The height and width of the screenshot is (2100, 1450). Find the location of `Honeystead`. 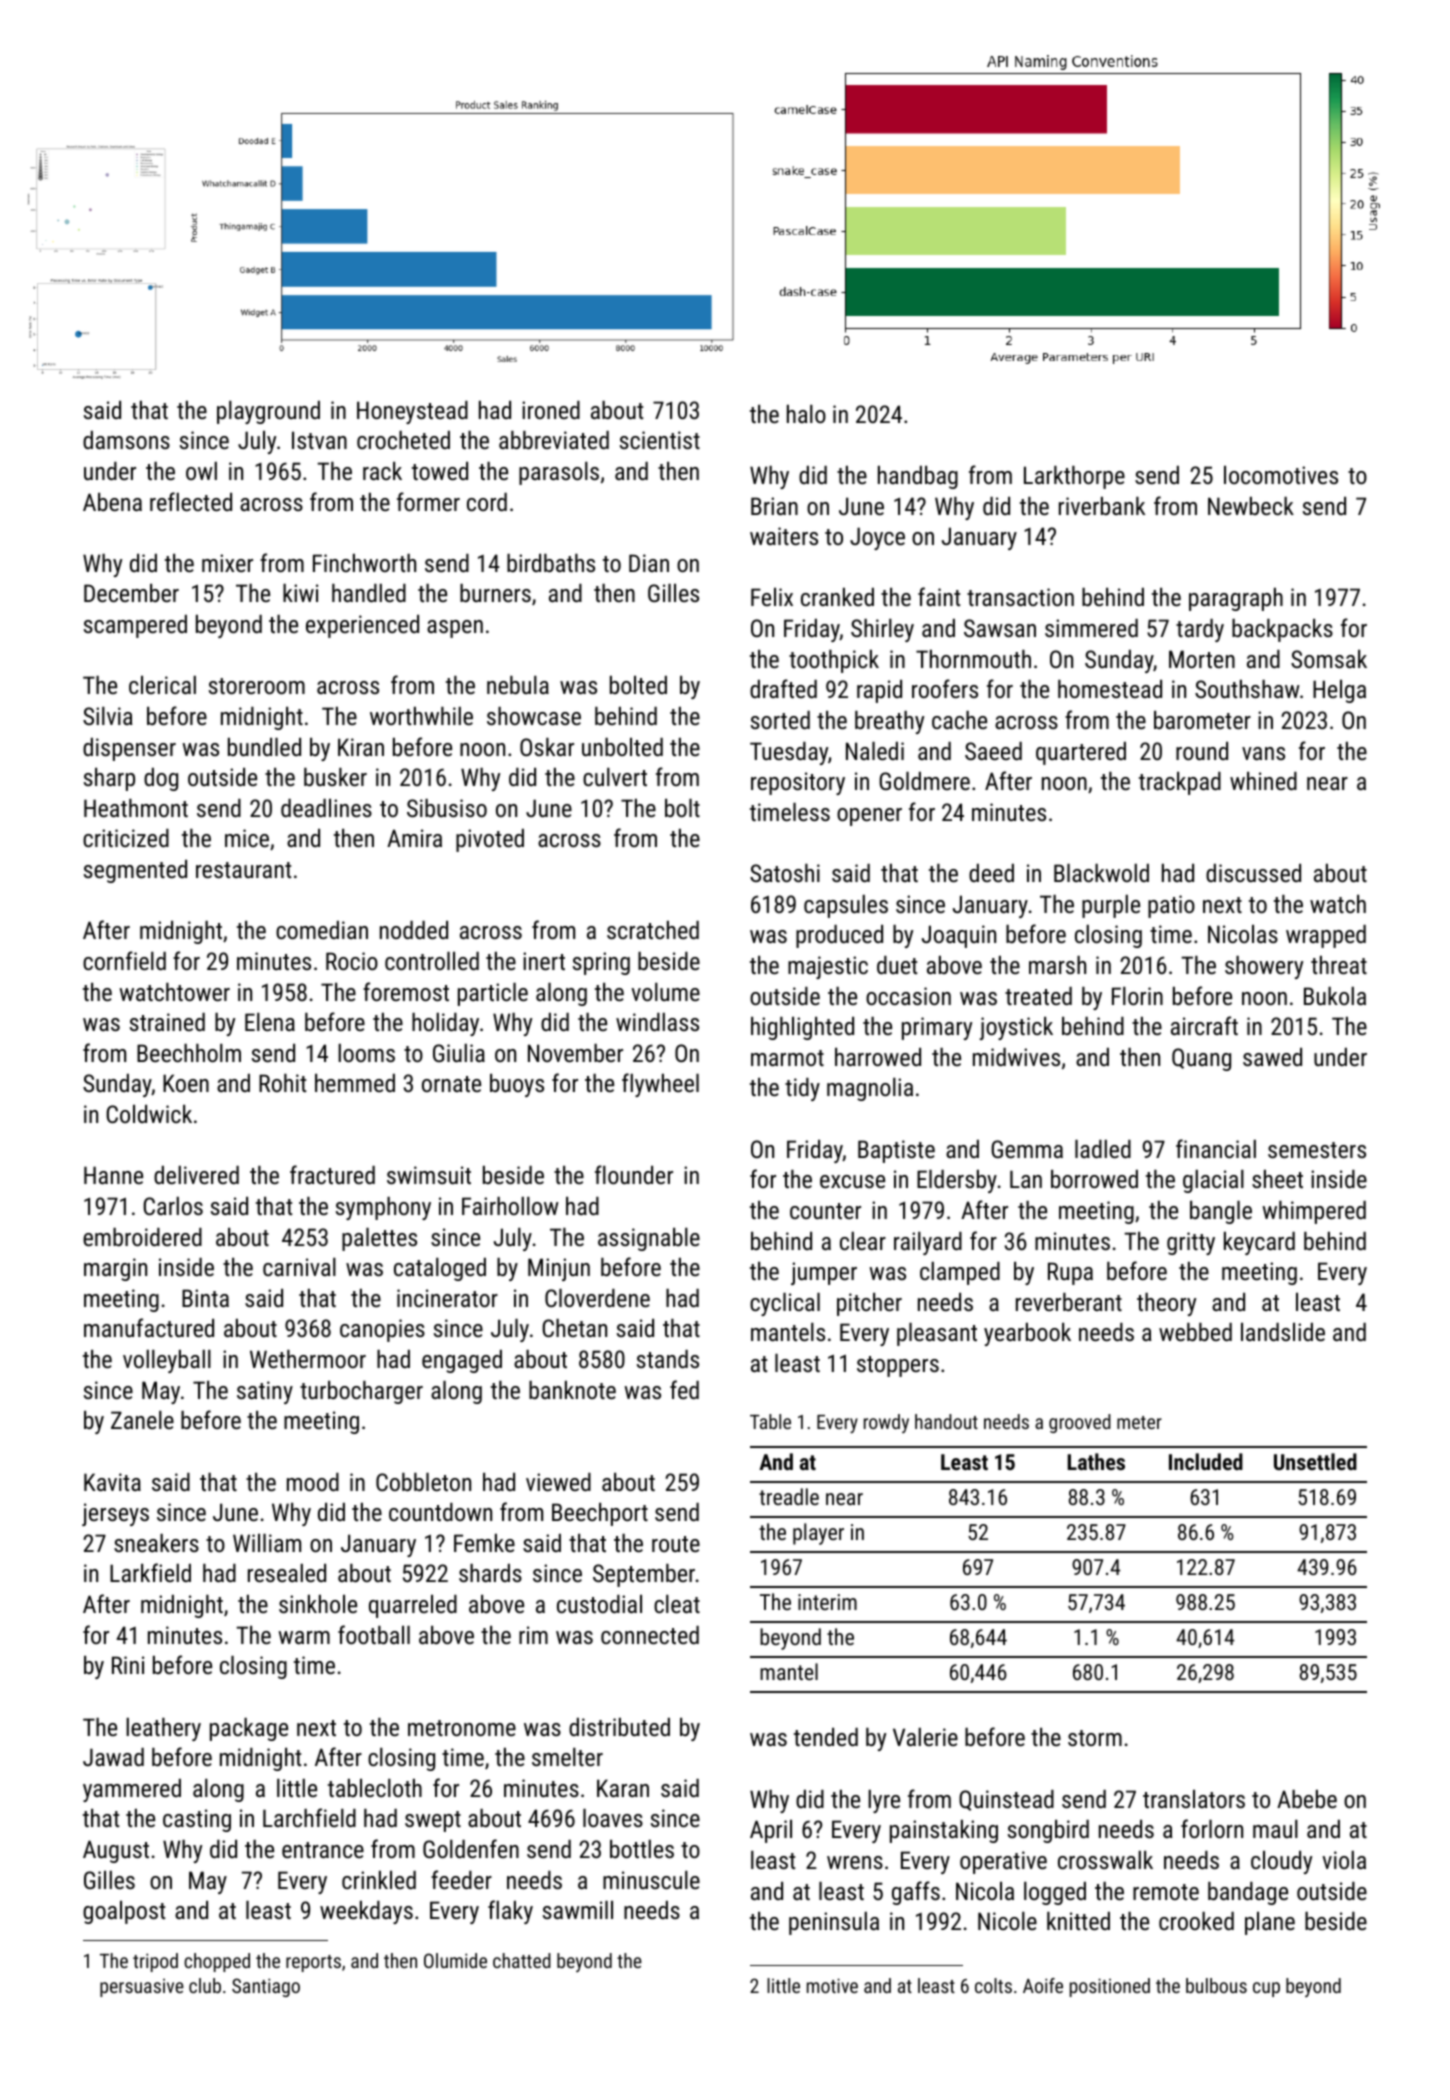

Honeystead is located at coordinates (412, 412).
